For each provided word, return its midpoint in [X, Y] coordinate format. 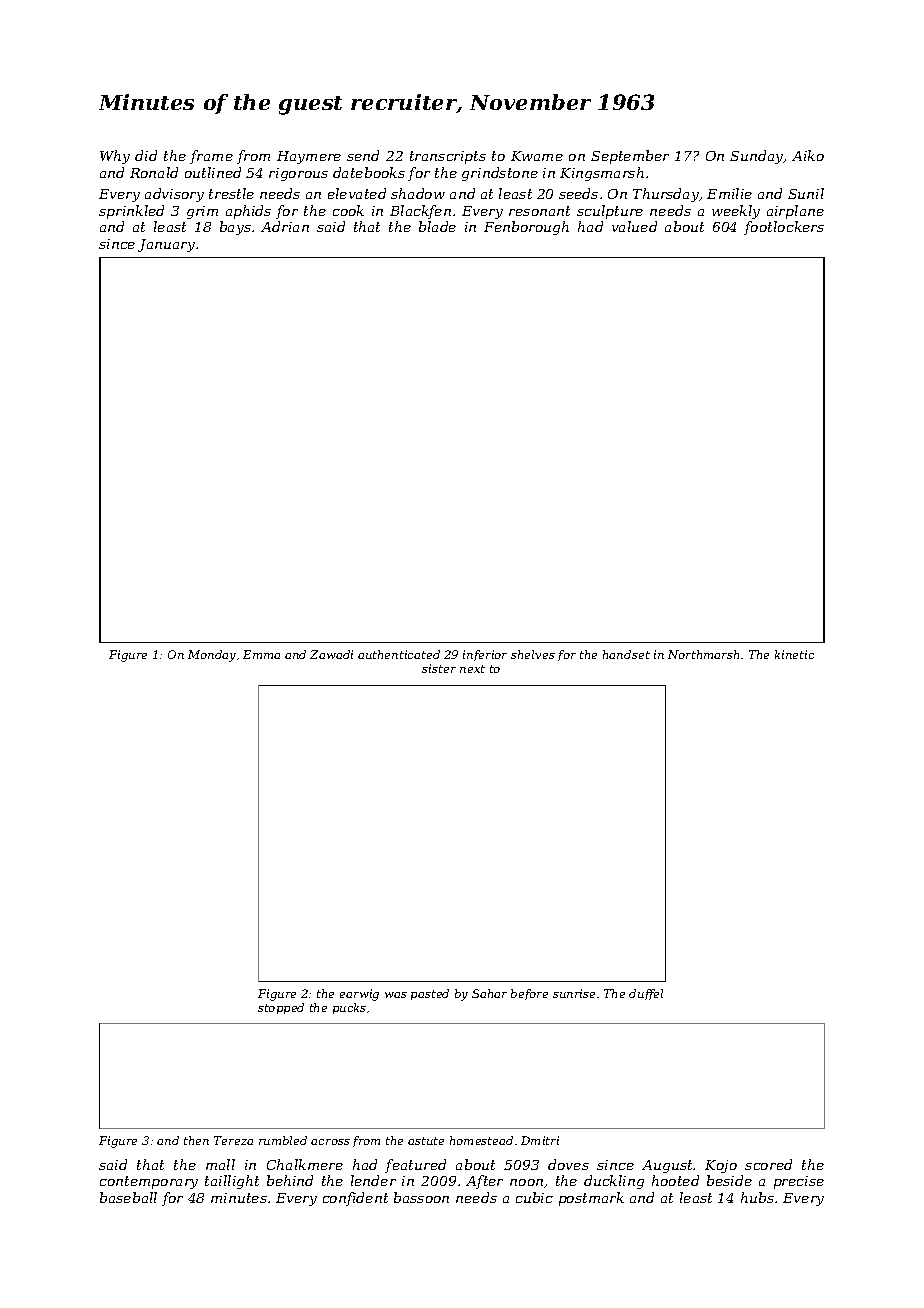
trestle [231, 193]
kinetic [794, 654]
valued [634, 226]
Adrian [285, 226]
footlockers [784, 228]
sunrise [574, 993]
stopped [281, 1008]
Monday [212, 656]
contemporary [149, 1182]
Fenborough [526, 228]
